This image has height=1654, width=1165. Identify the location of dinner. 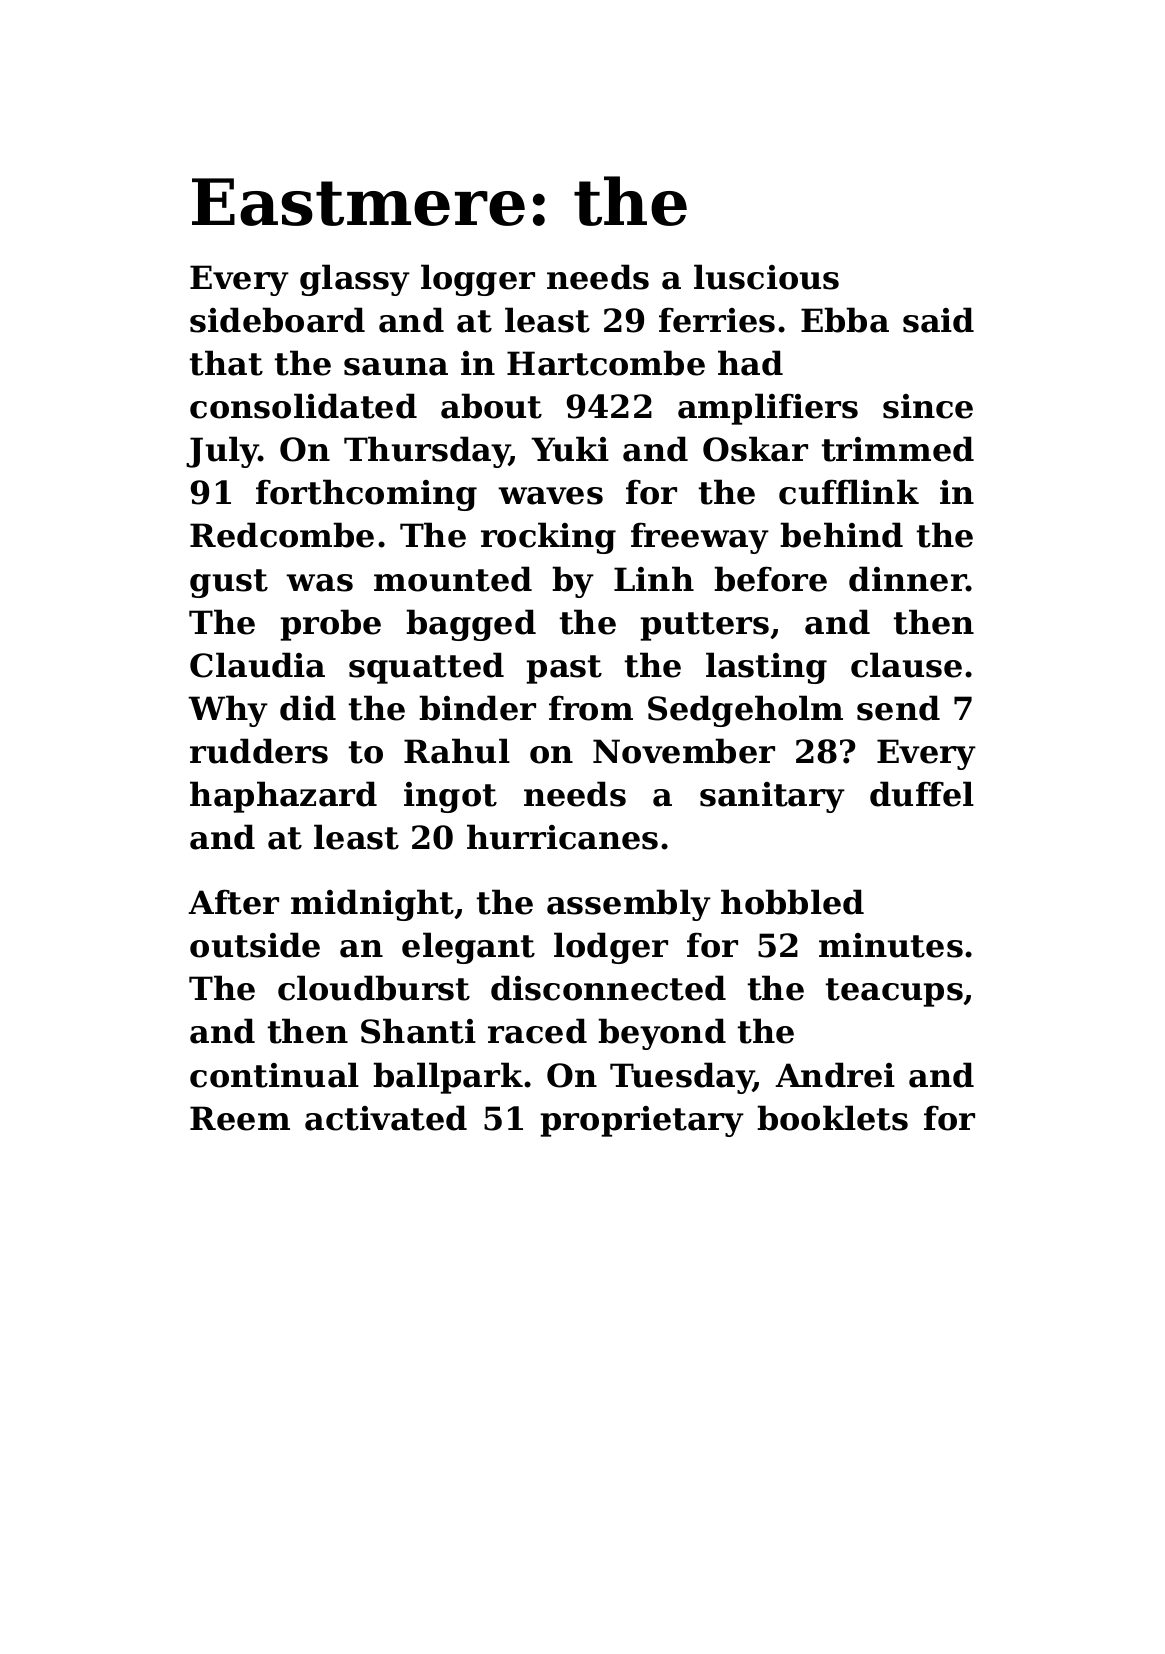
(908, 579).
